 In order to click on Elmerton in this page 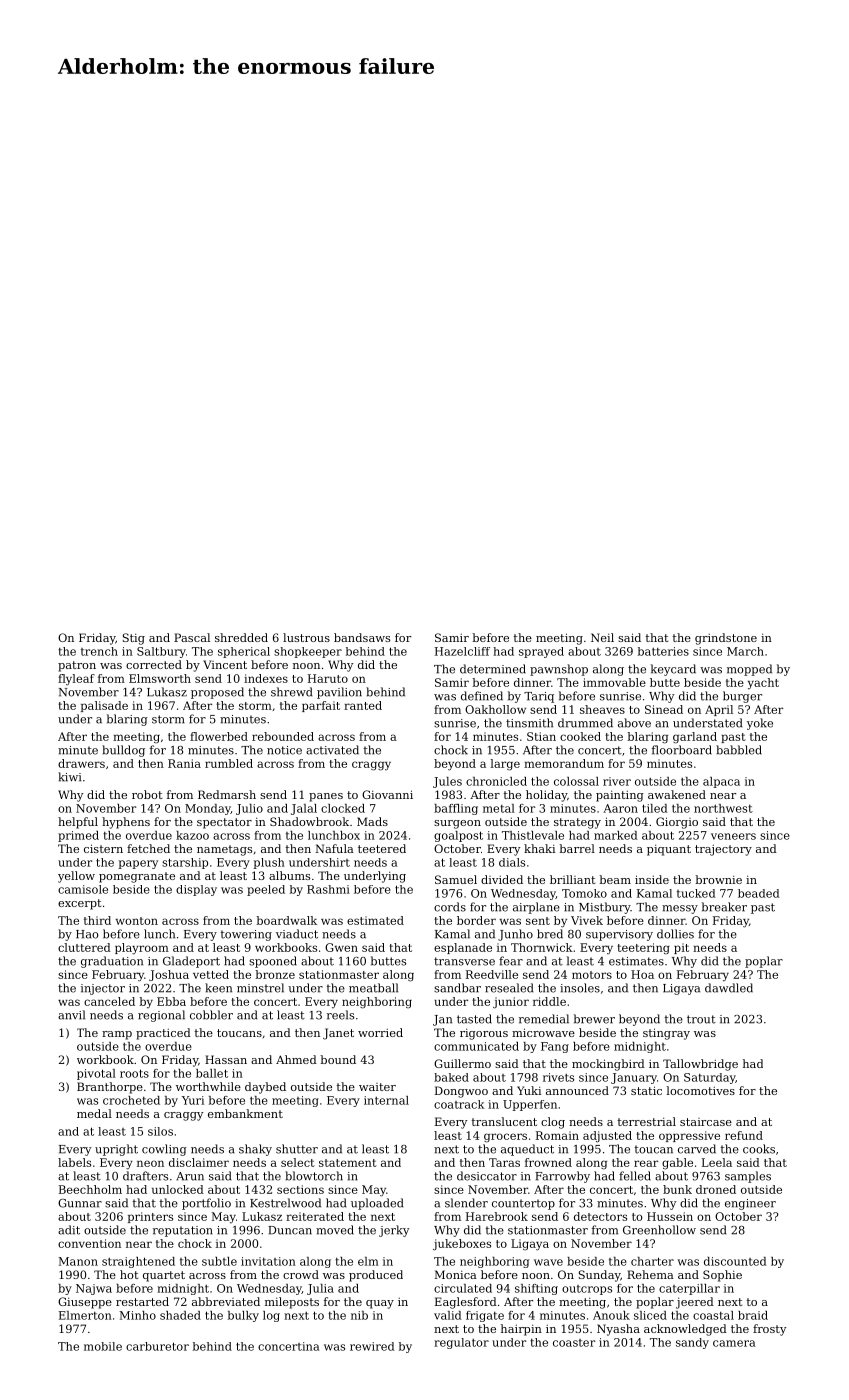, I will do `click(85, 1315)`.
